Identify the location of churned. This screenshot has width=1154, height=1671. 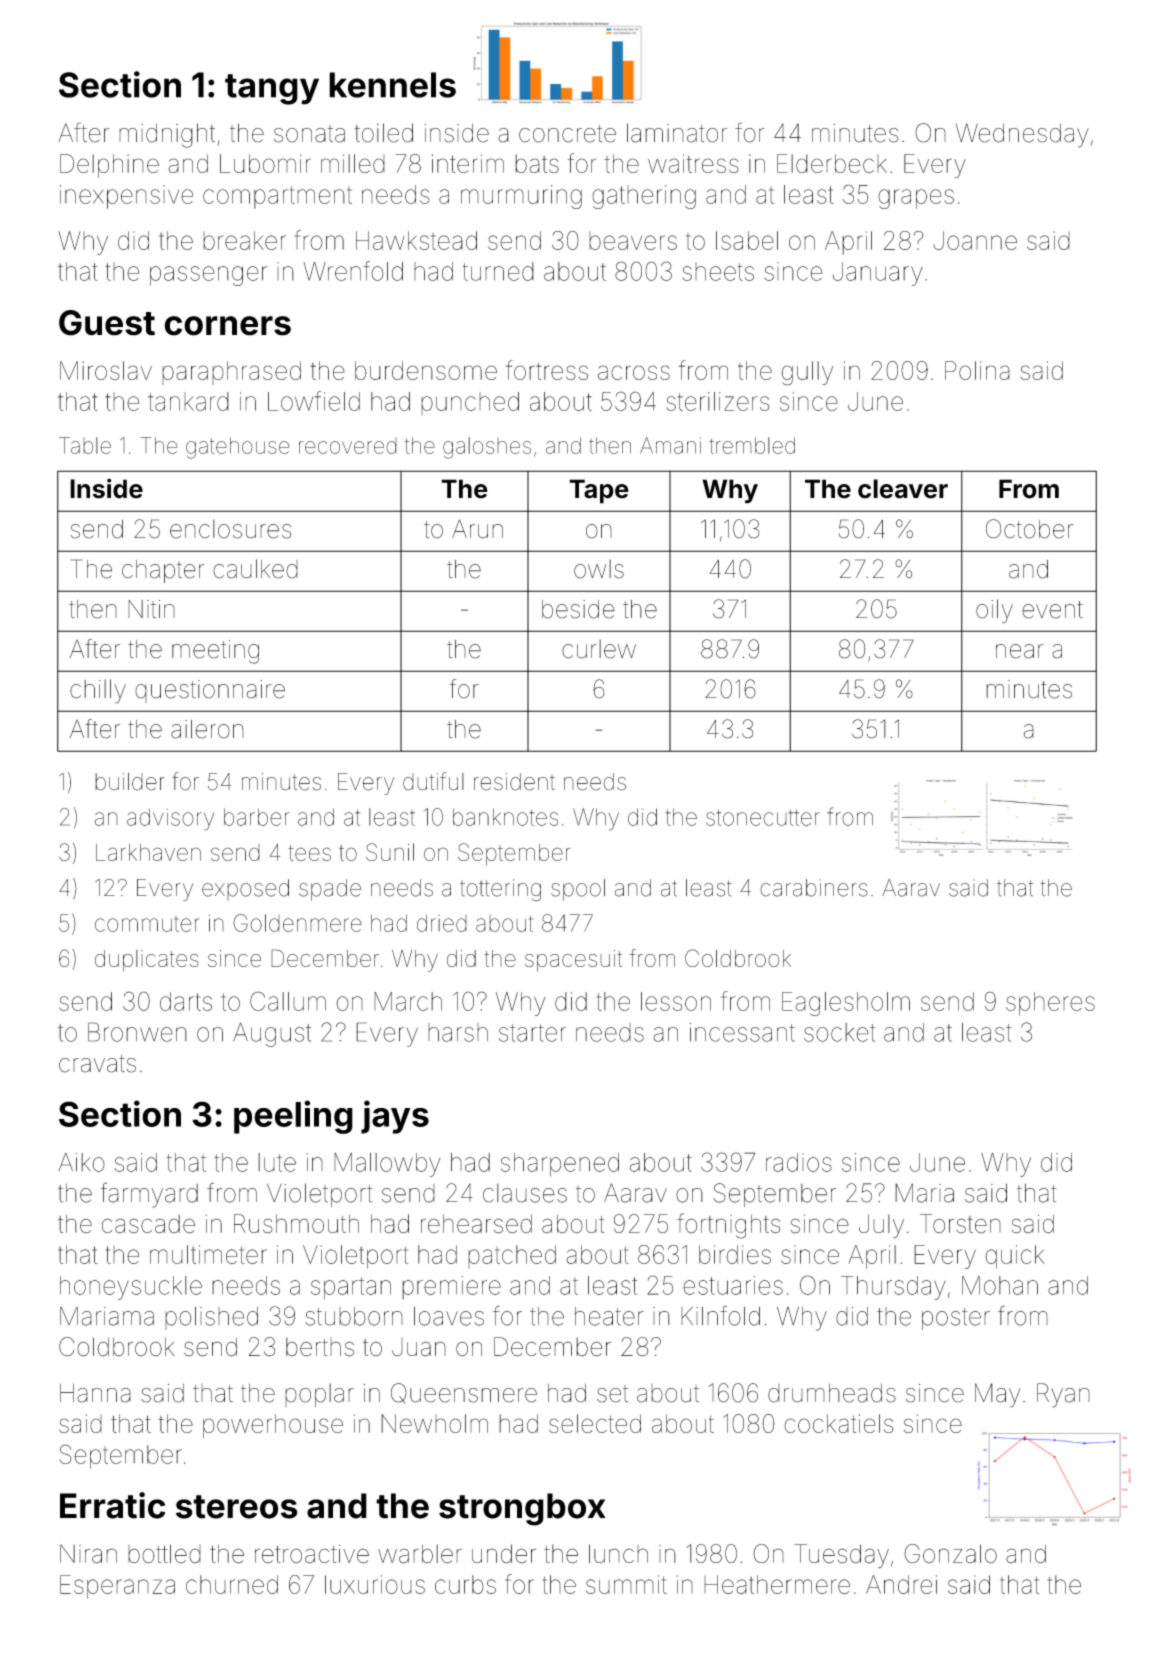
(232, 1584).
